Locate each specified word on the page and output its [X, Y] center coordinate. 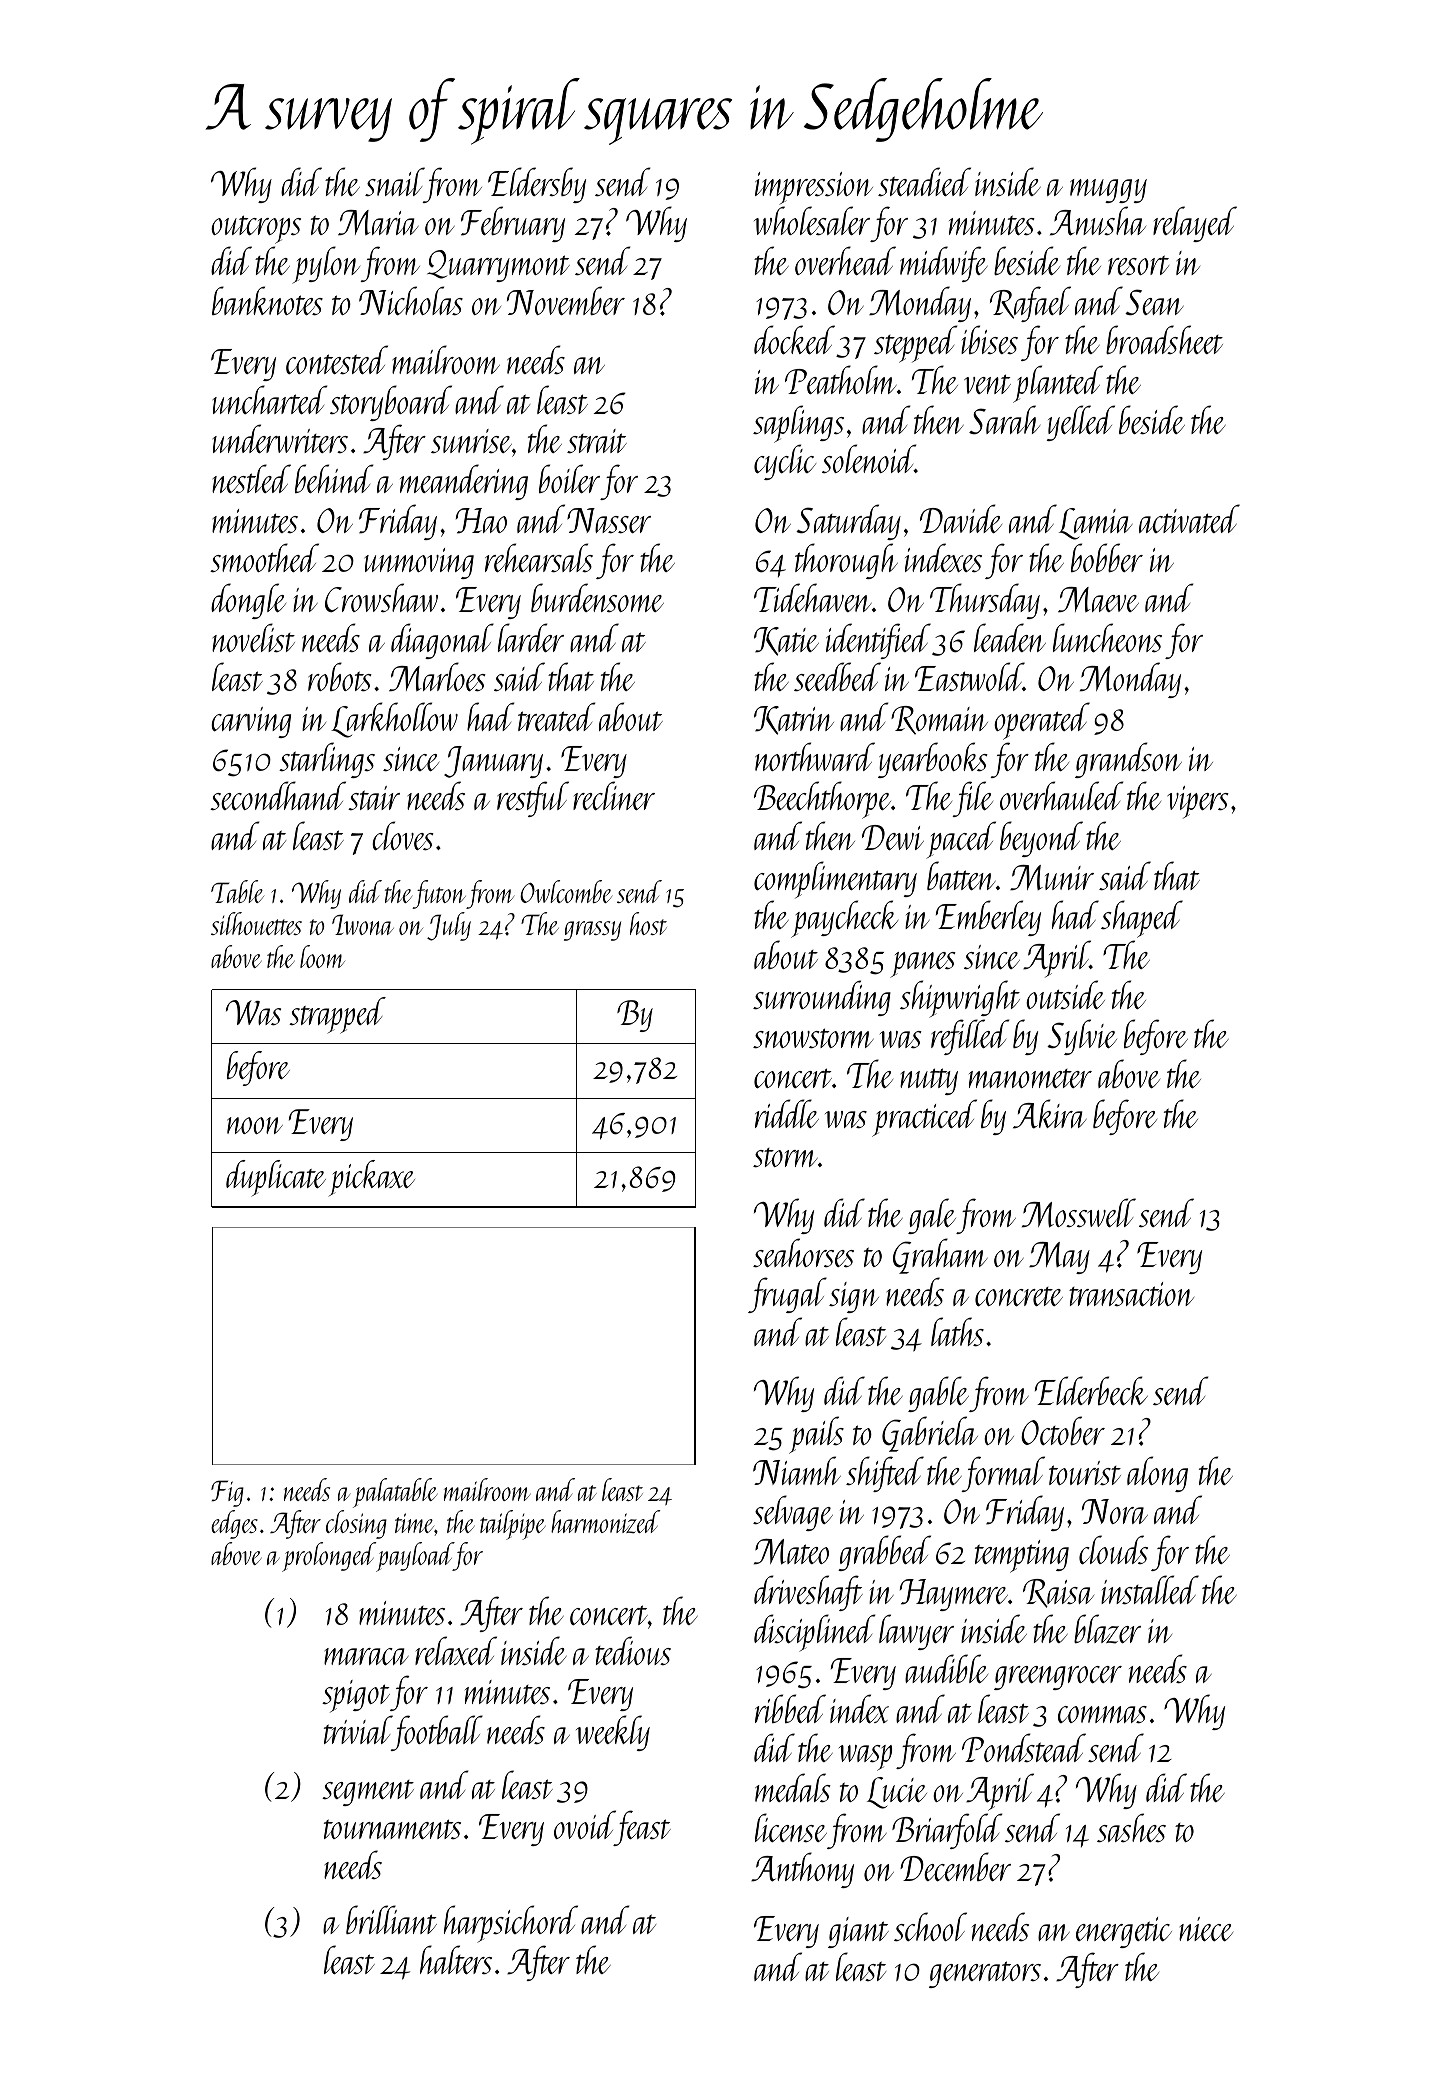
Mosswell [1079, 1213]
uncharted [270, 399]
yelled [1081, 423]
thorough [846, 561]
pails [816, 1435]
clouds [1113, 1550]
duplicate [276, 1178]
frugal [787, 1295]
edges [234, 1524]
